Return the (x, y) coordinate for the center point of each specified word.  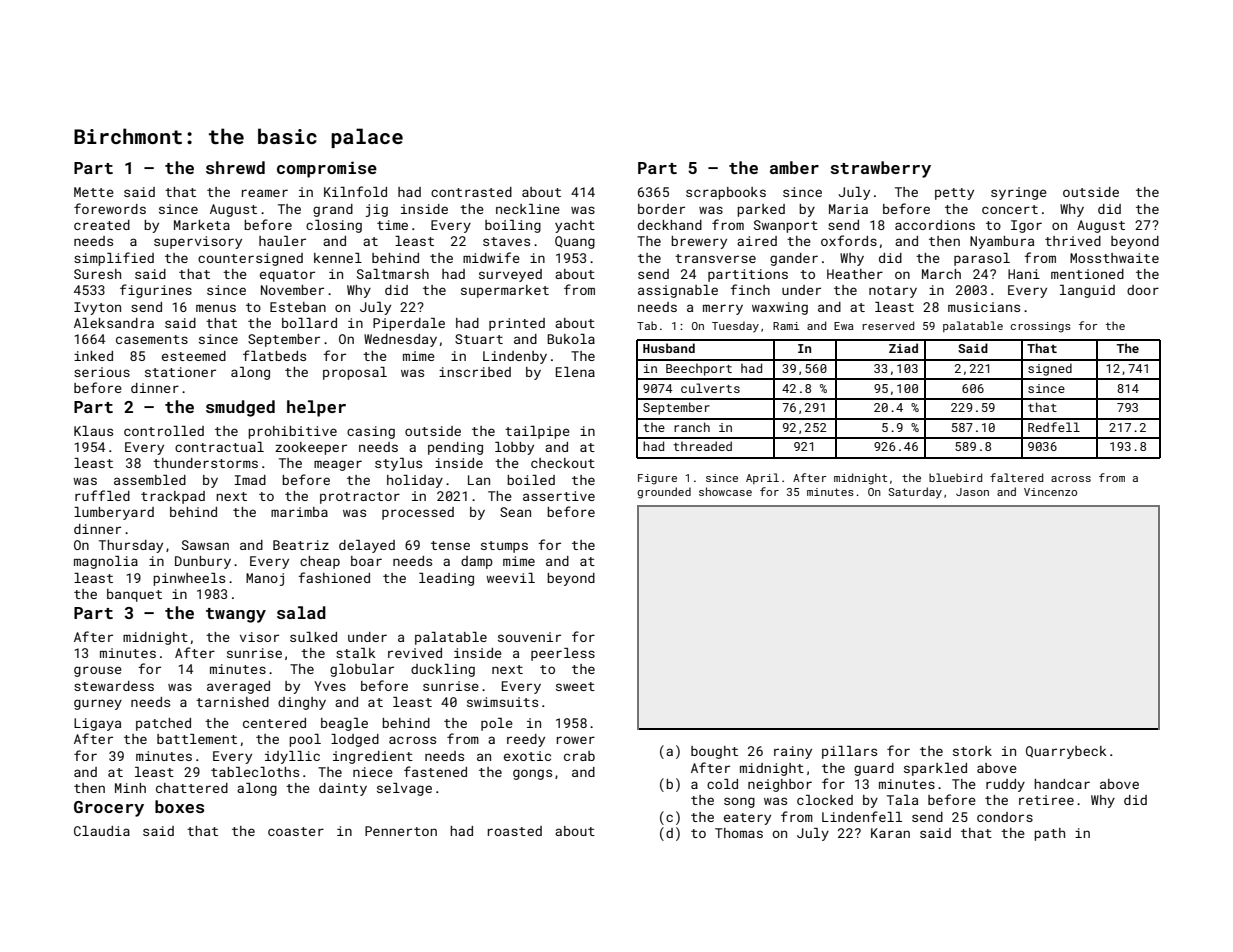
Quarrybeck (1066, 752)
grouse (98, 671)
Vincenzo (1050, 492)
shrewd (235, 167)
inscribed (475, 372)
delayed (367, 546)
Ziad (903, 348)
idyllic (292, 757)
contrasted (471, 192)
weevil (510, 578)
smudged (240, 408)
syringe (1019, 193)
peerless (563, 654)
